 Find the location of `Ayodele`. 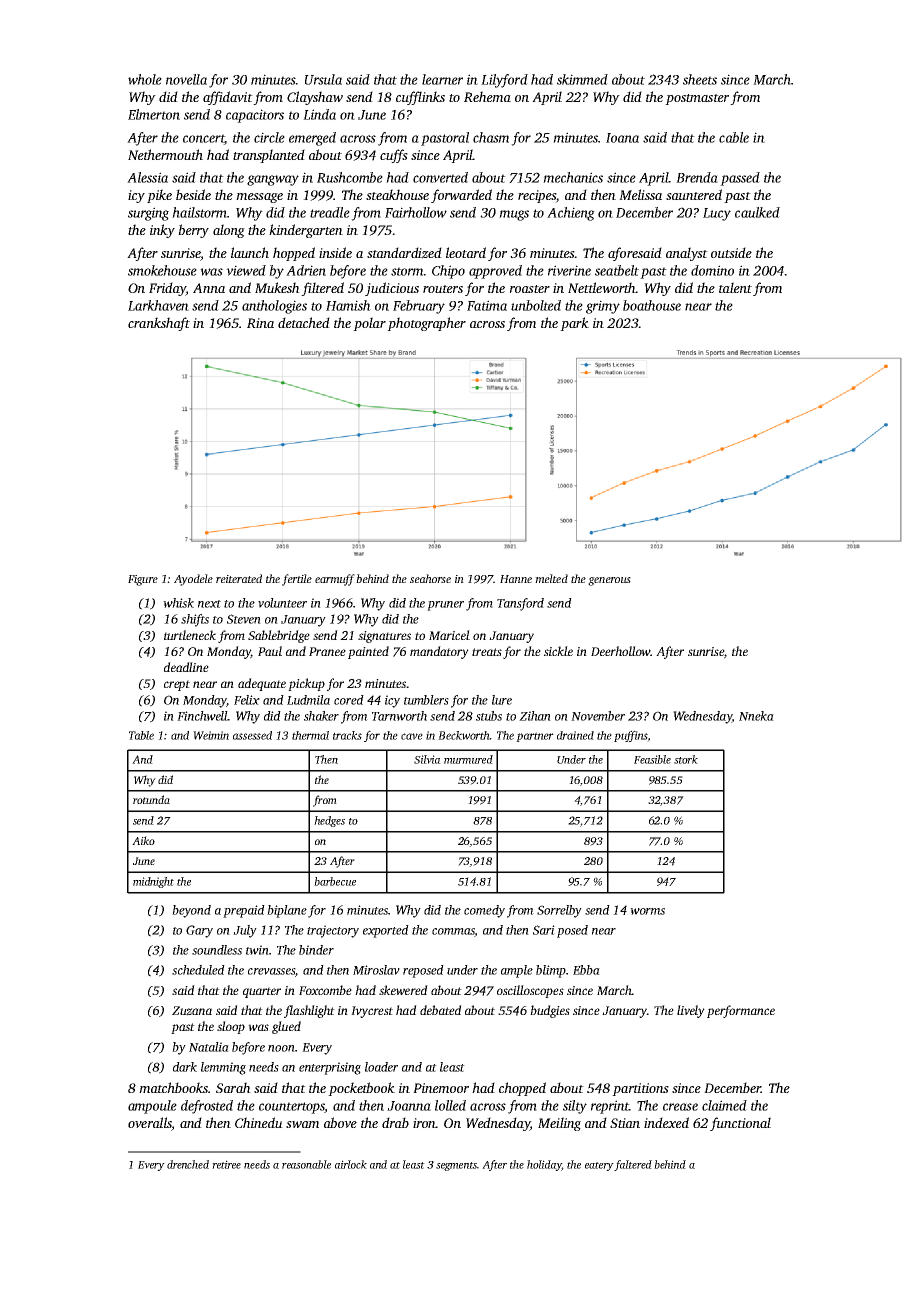

Ayodele is located at coordinates (193, 580).
